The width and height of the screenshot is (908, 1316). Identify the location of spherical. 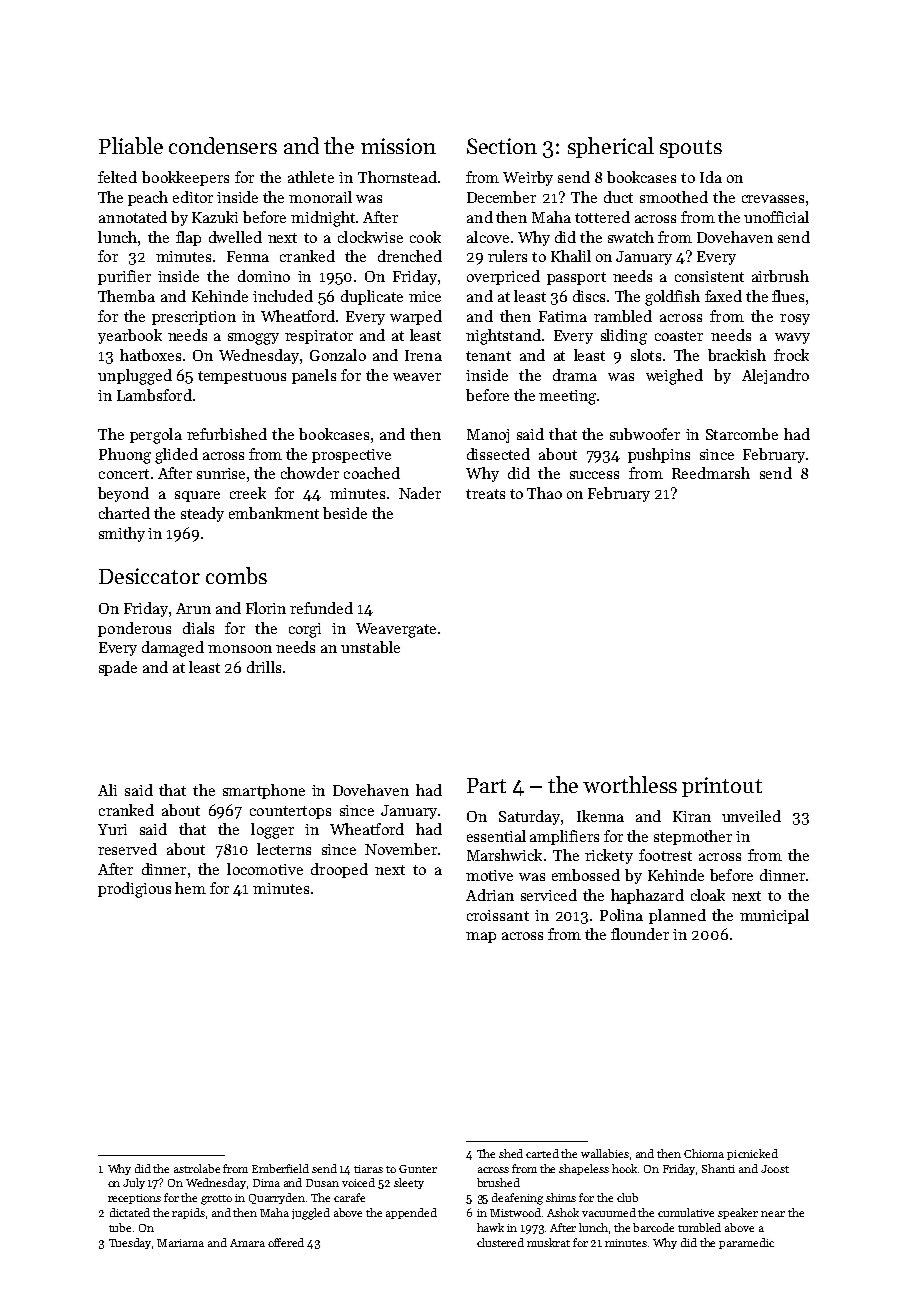
(611, 147).
